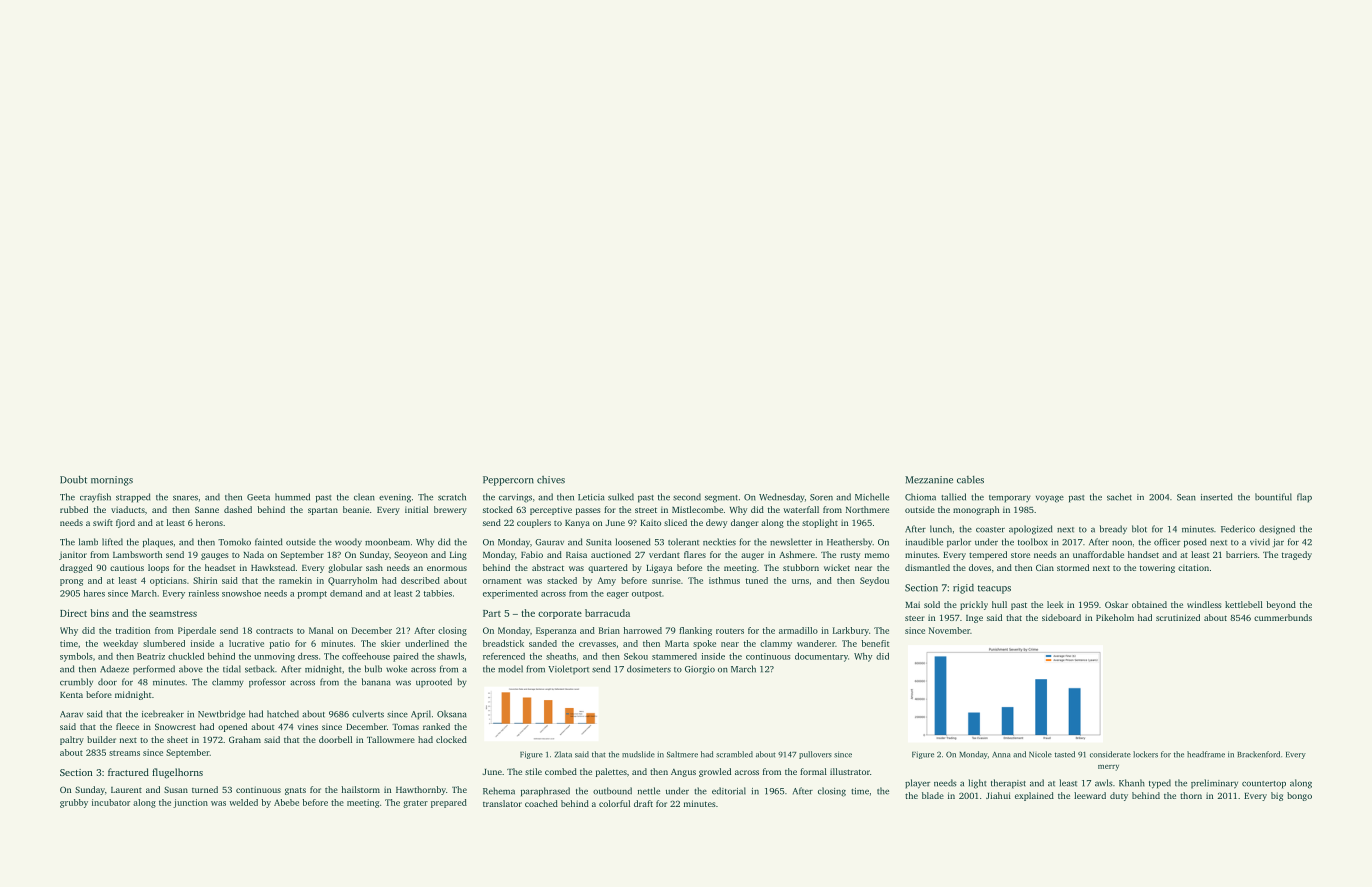 This screenshot has width=1372, height=887. What do you see at coordinates (875, 643) in the screenshot?
I see `benefit` at bounding box center [875, 643].
